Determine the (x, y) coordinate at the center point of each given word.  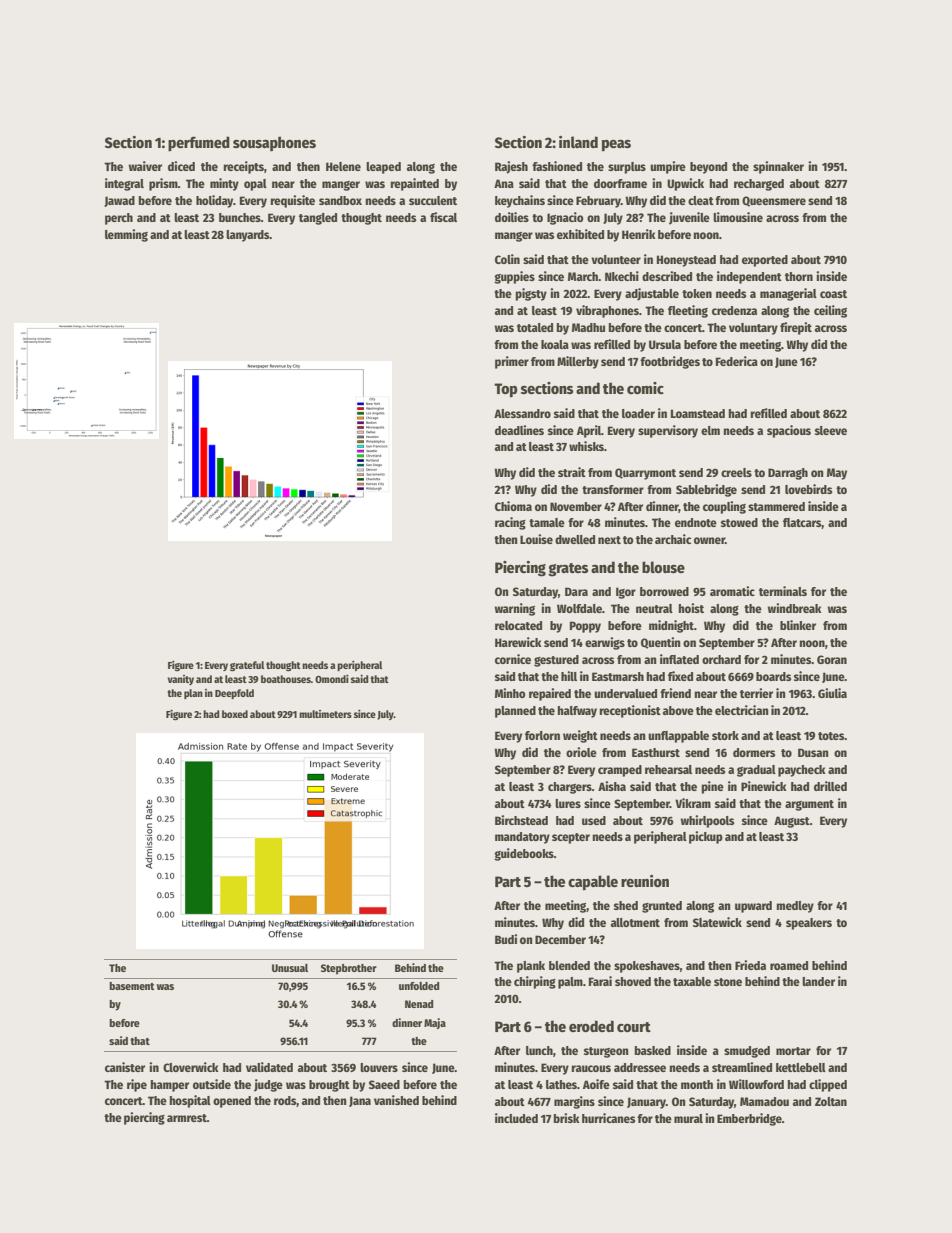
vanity (180, 680)
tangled (318, 219)
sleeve (831, 430)
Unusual (290, 968)
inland (578, 142)
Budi (506, 939)
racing (510, 523)
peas (616, 145)
